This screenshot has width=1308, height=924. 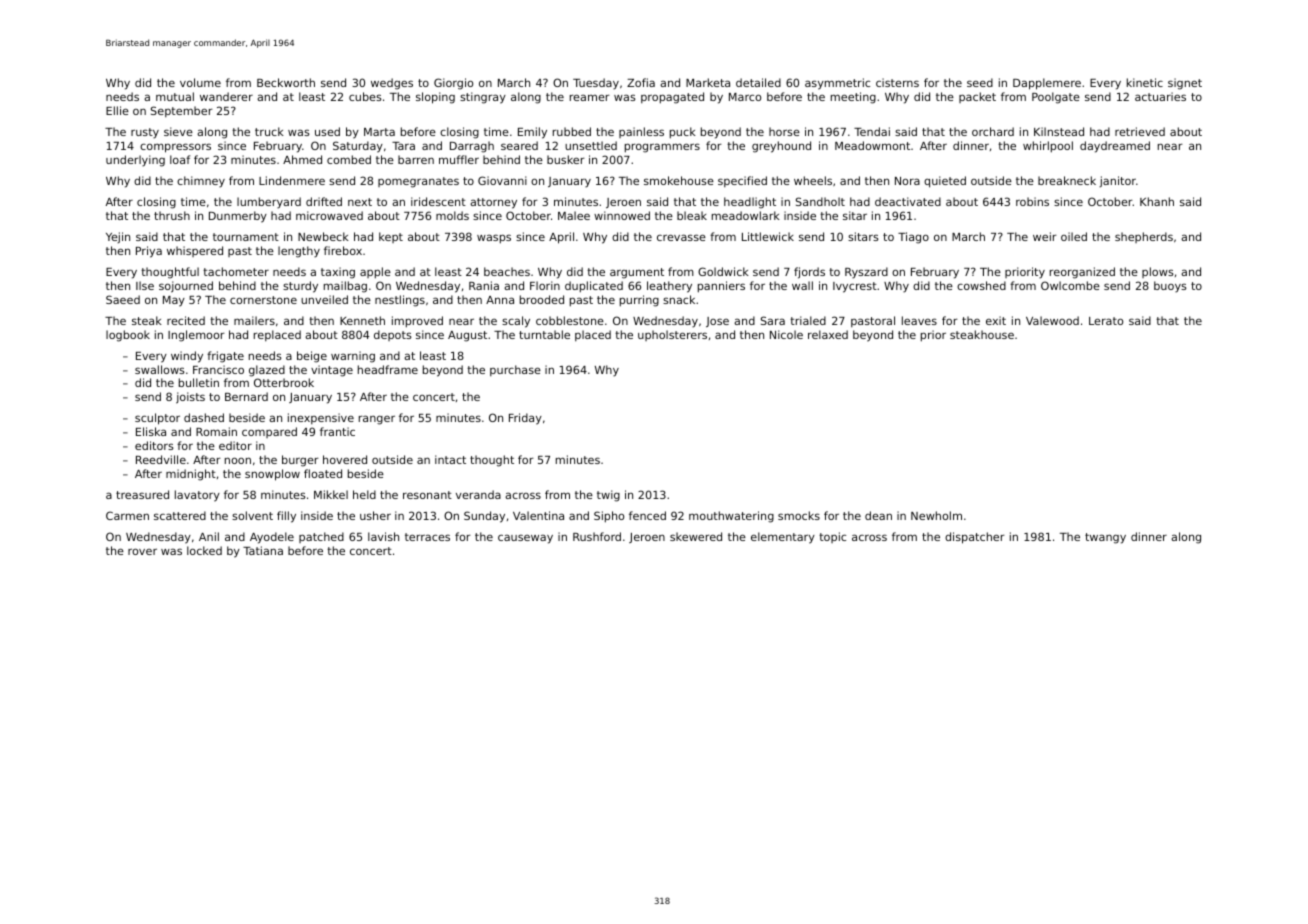 I want to click on Nicole, so click(x=786, y=334).
